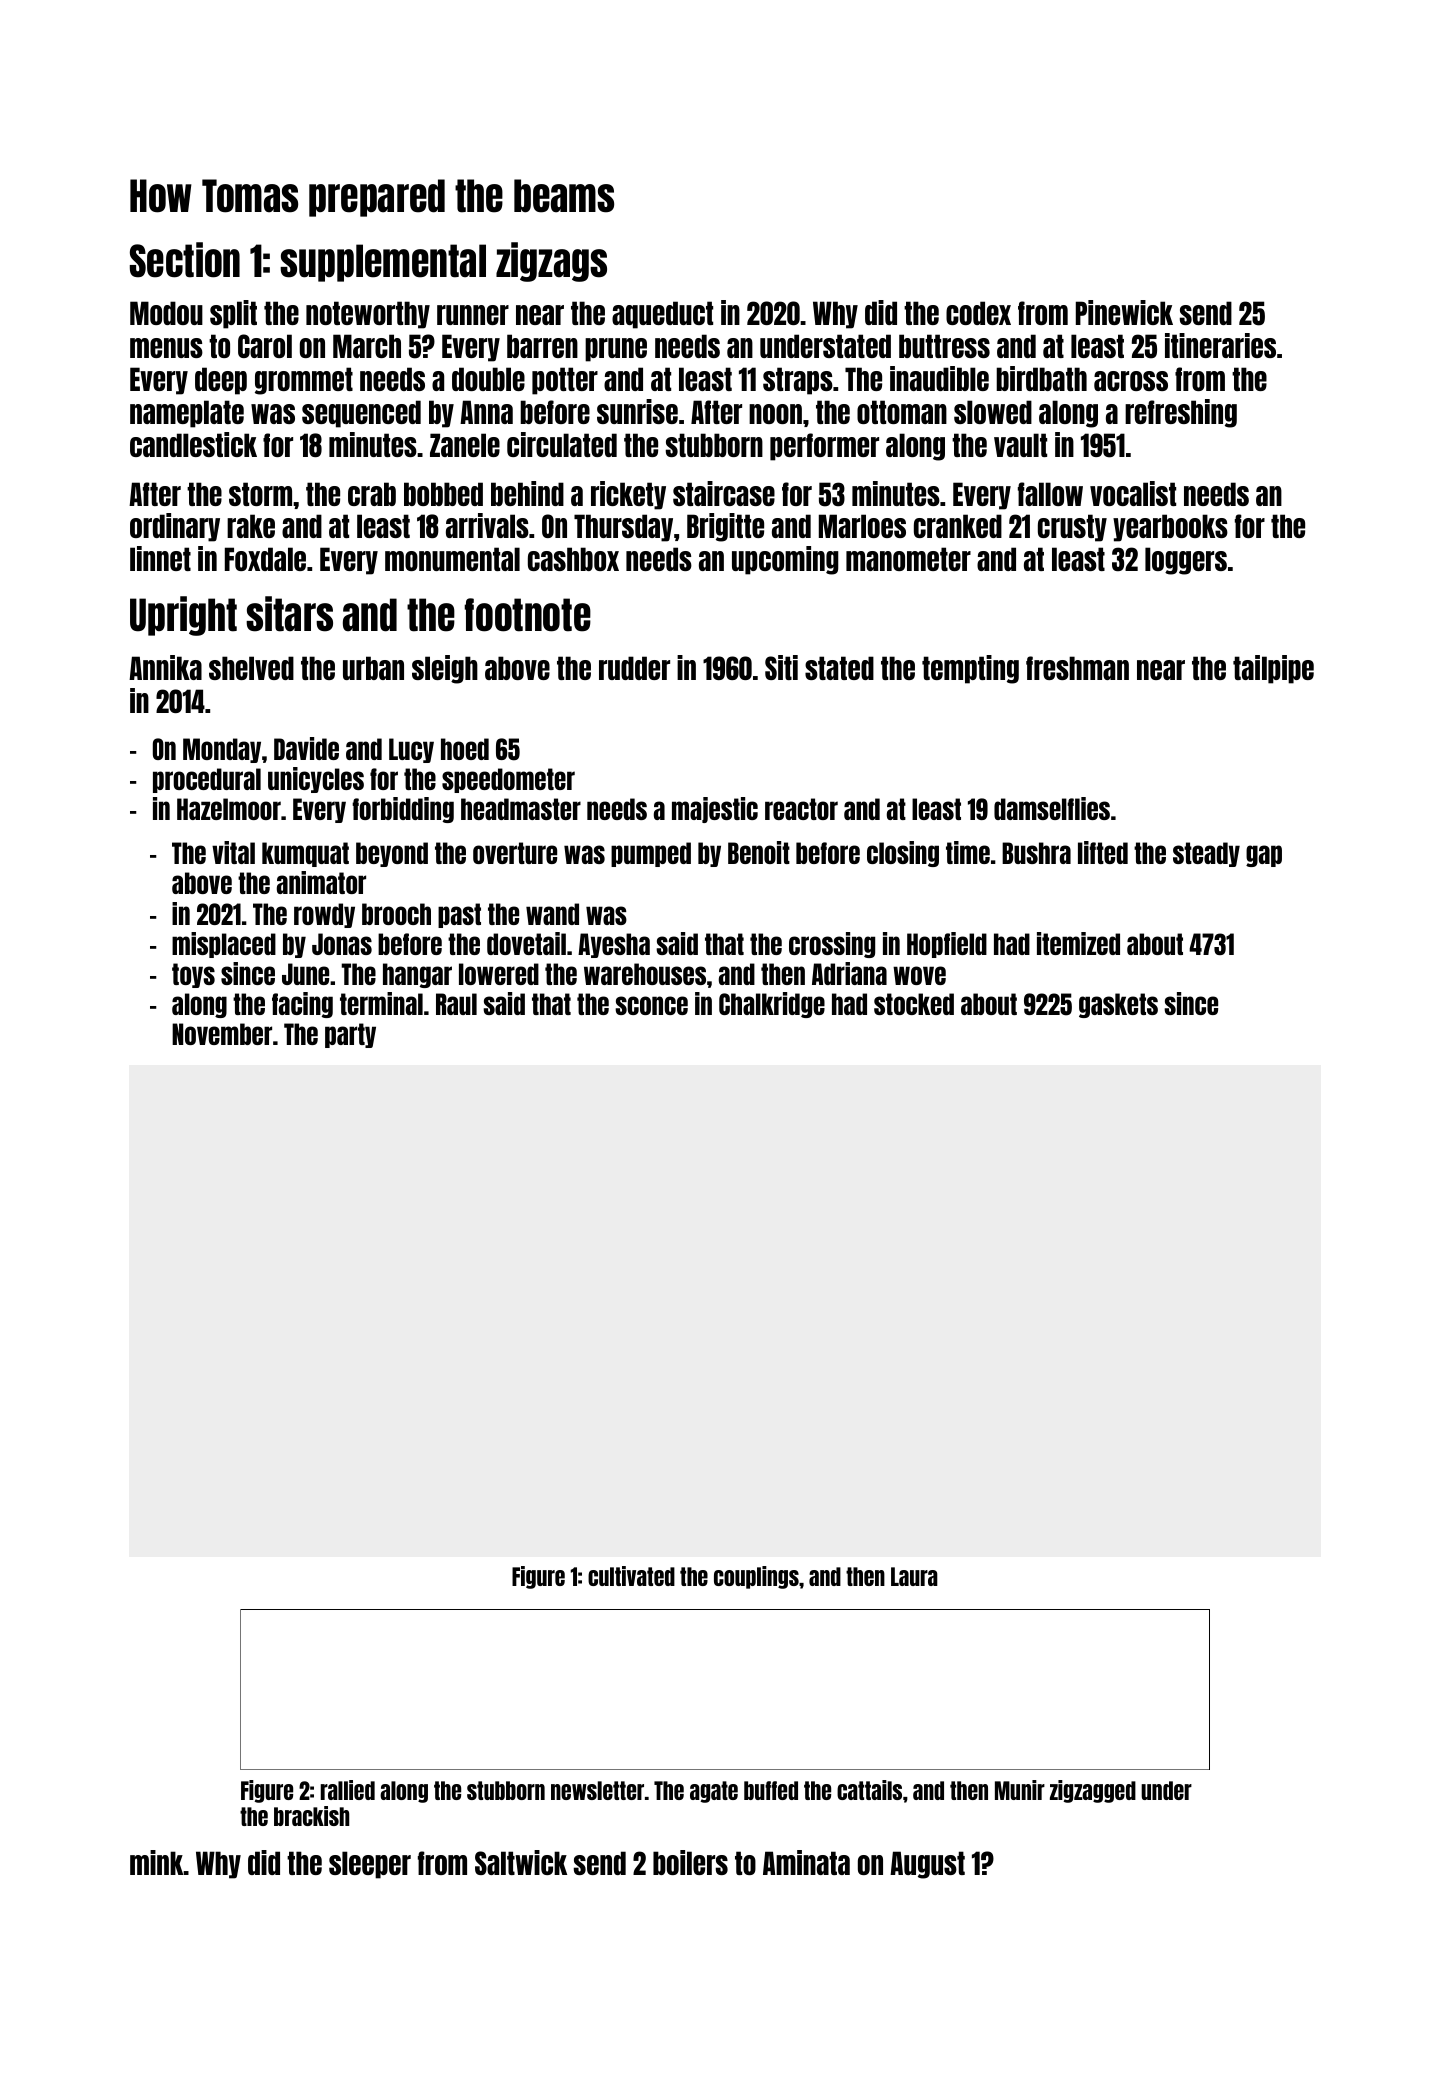  What do you see at coordinates (1118, 1005) in the screenshot?
I see `gaskets` at bounding box center [1118, 1005].
